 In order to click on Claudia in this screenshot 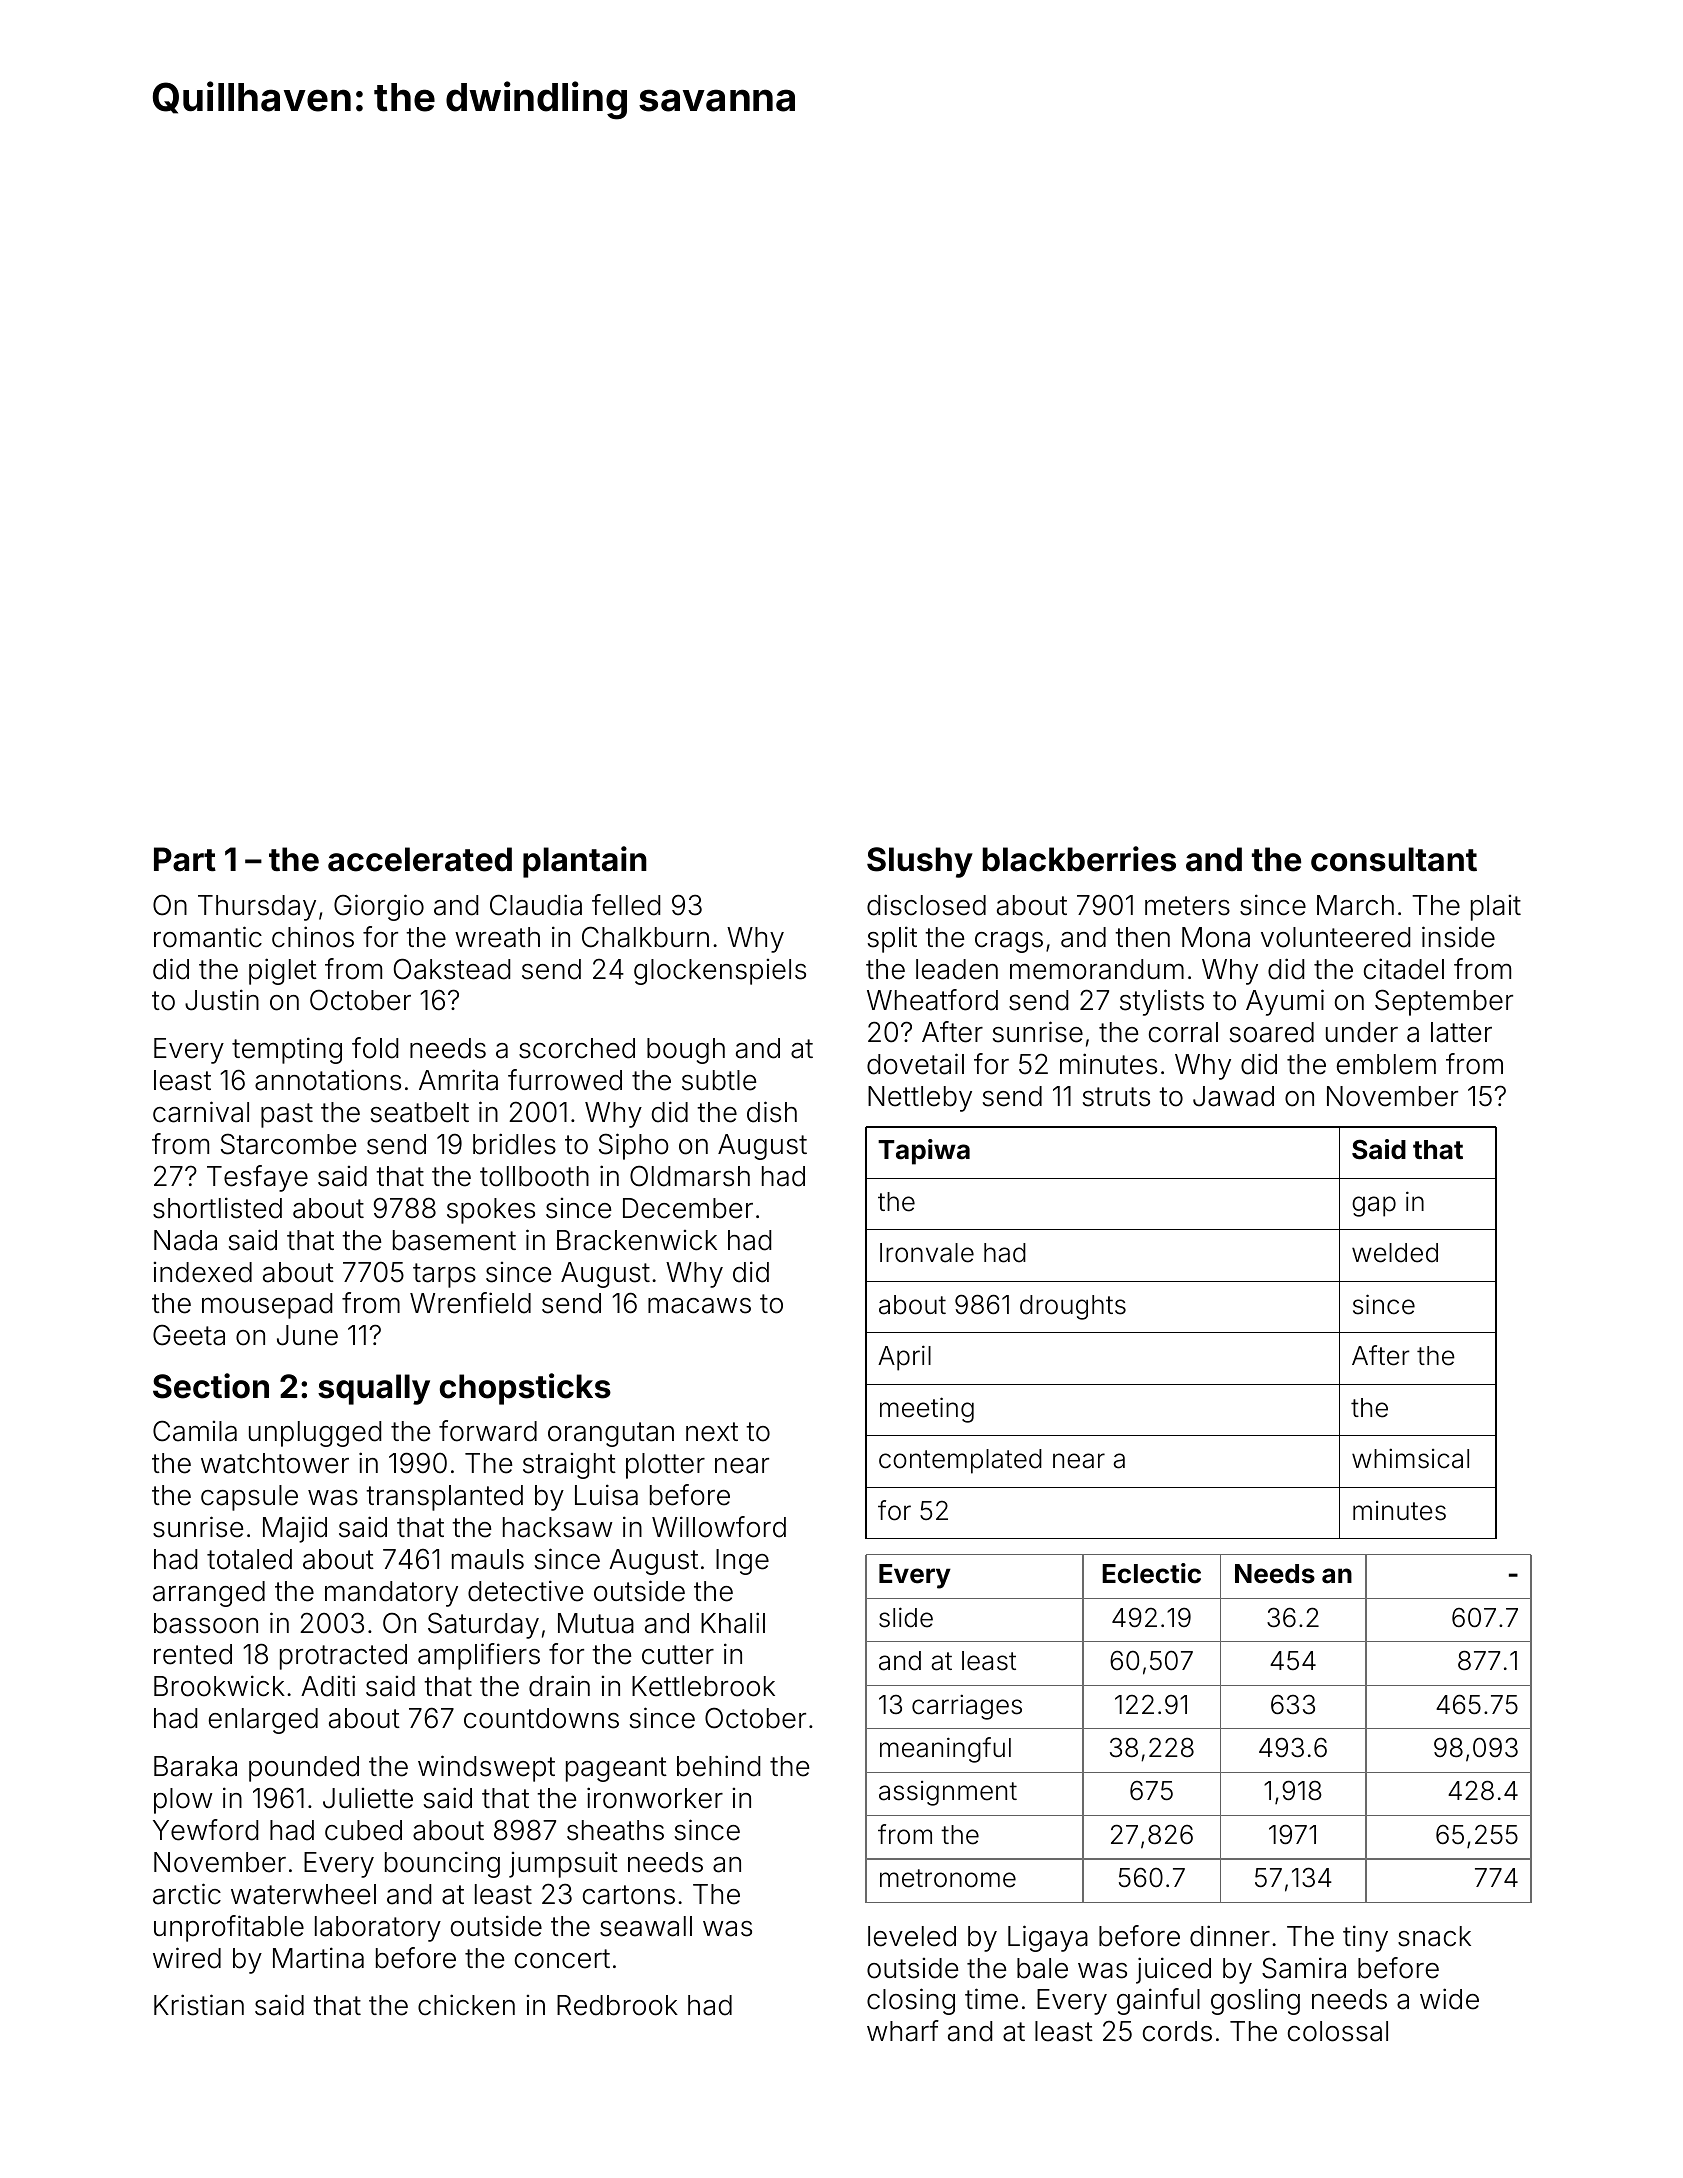, I will do `click(536, 905)`.
